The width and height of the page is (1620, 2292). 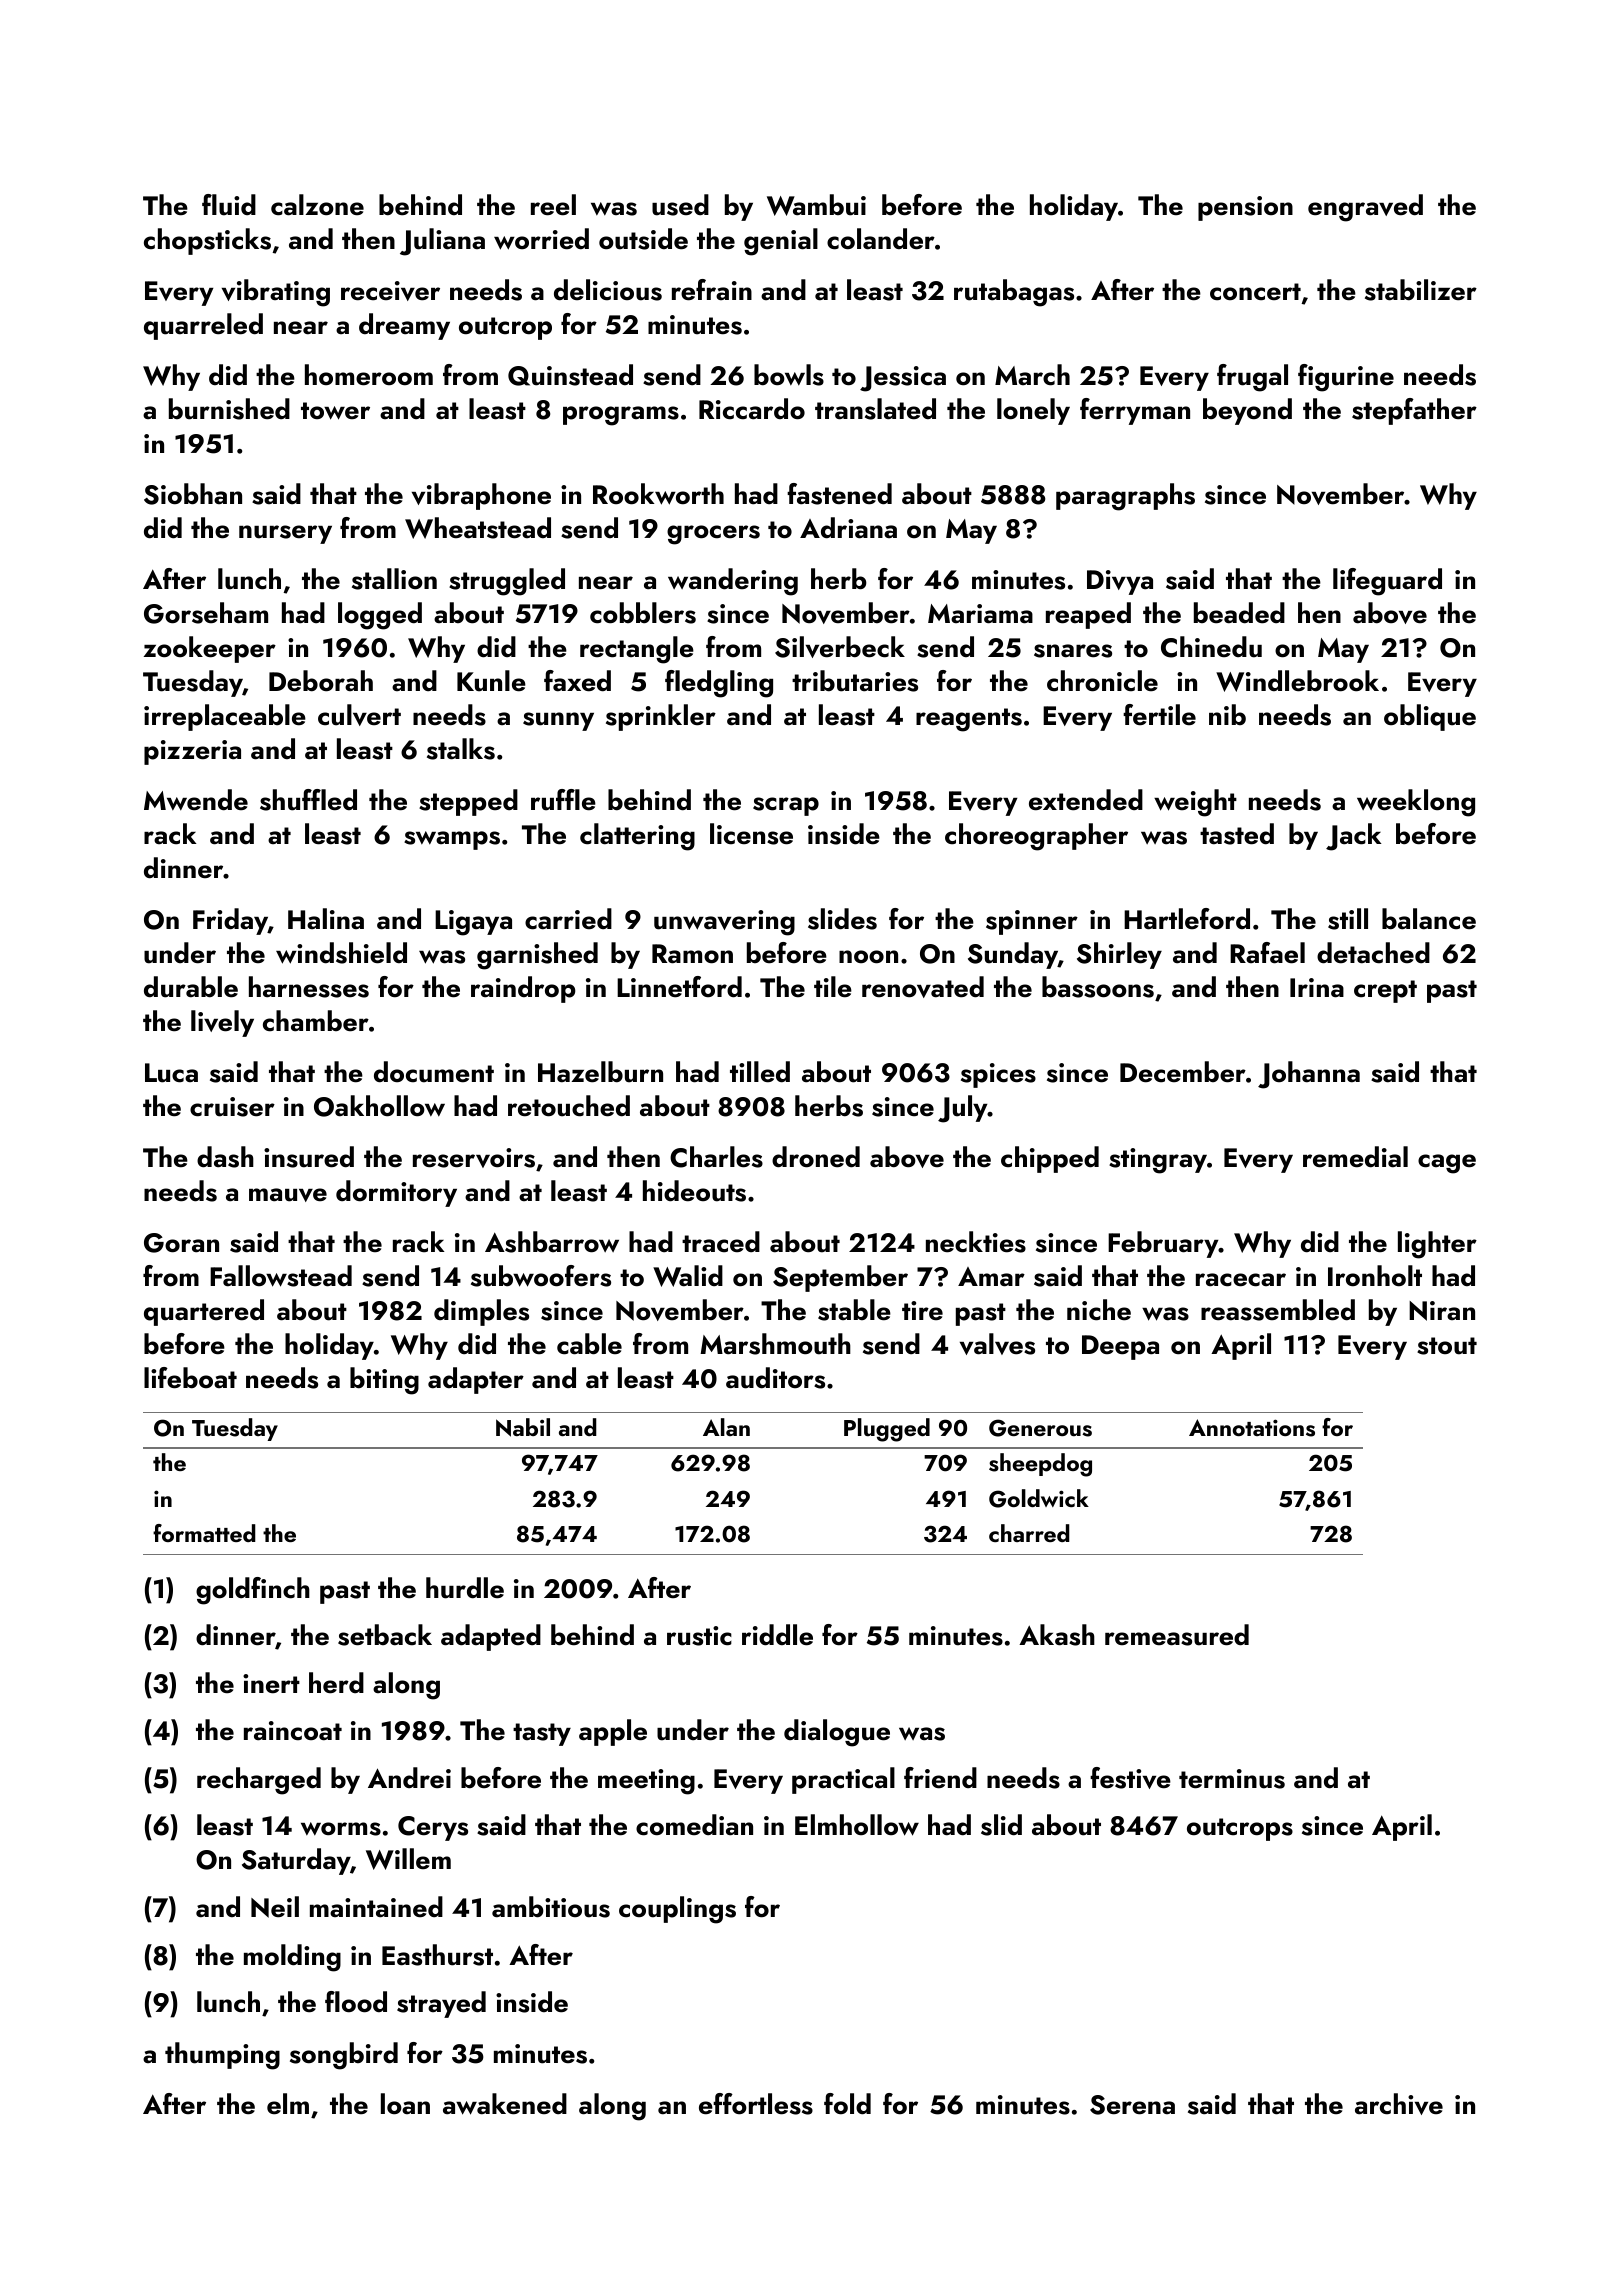 I want to click on stabilizer, so click(x=1421, y=290).
